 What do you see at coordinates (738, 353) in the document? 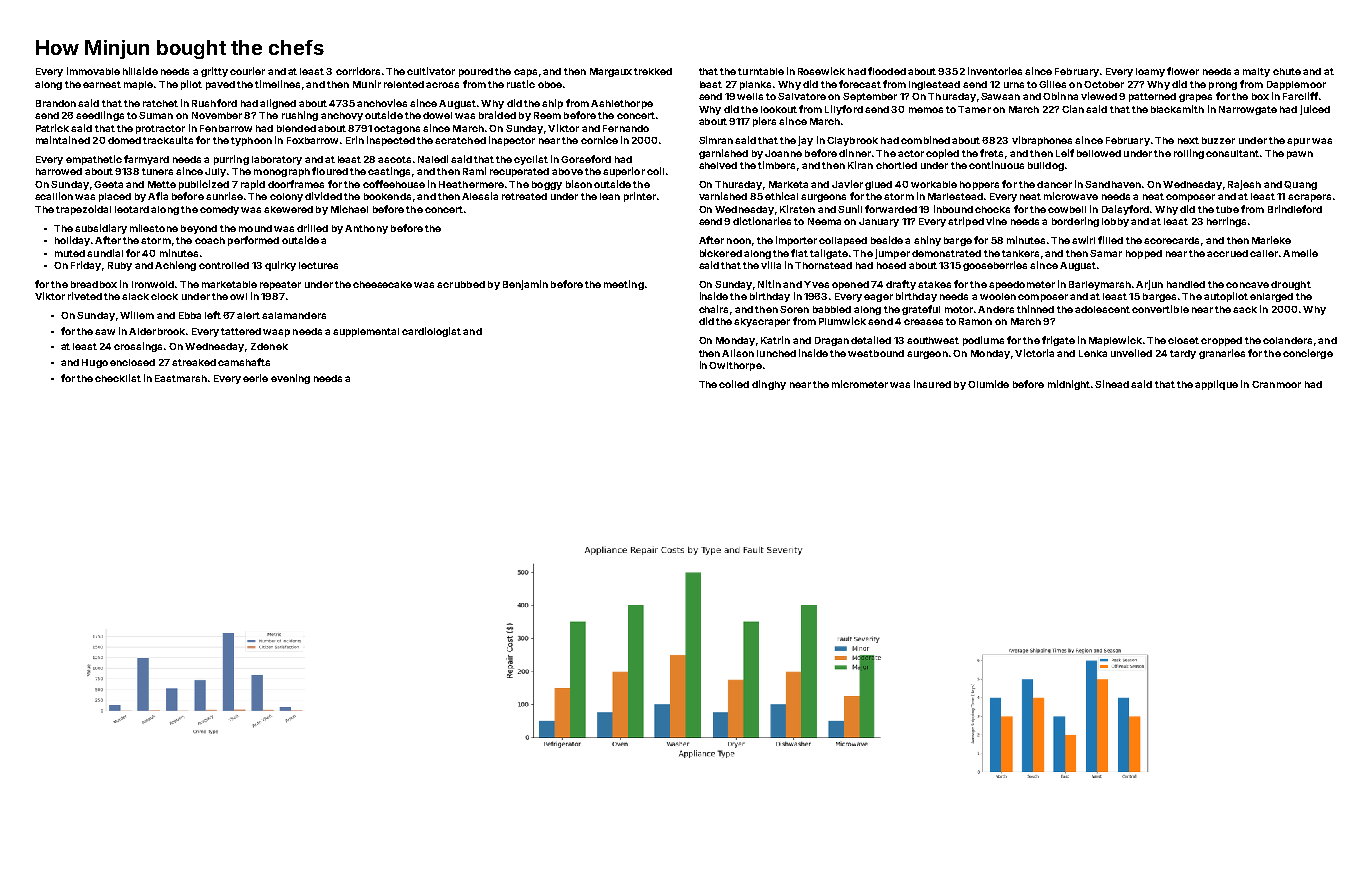
I see `Alison` at bounding box center [738, 353].
